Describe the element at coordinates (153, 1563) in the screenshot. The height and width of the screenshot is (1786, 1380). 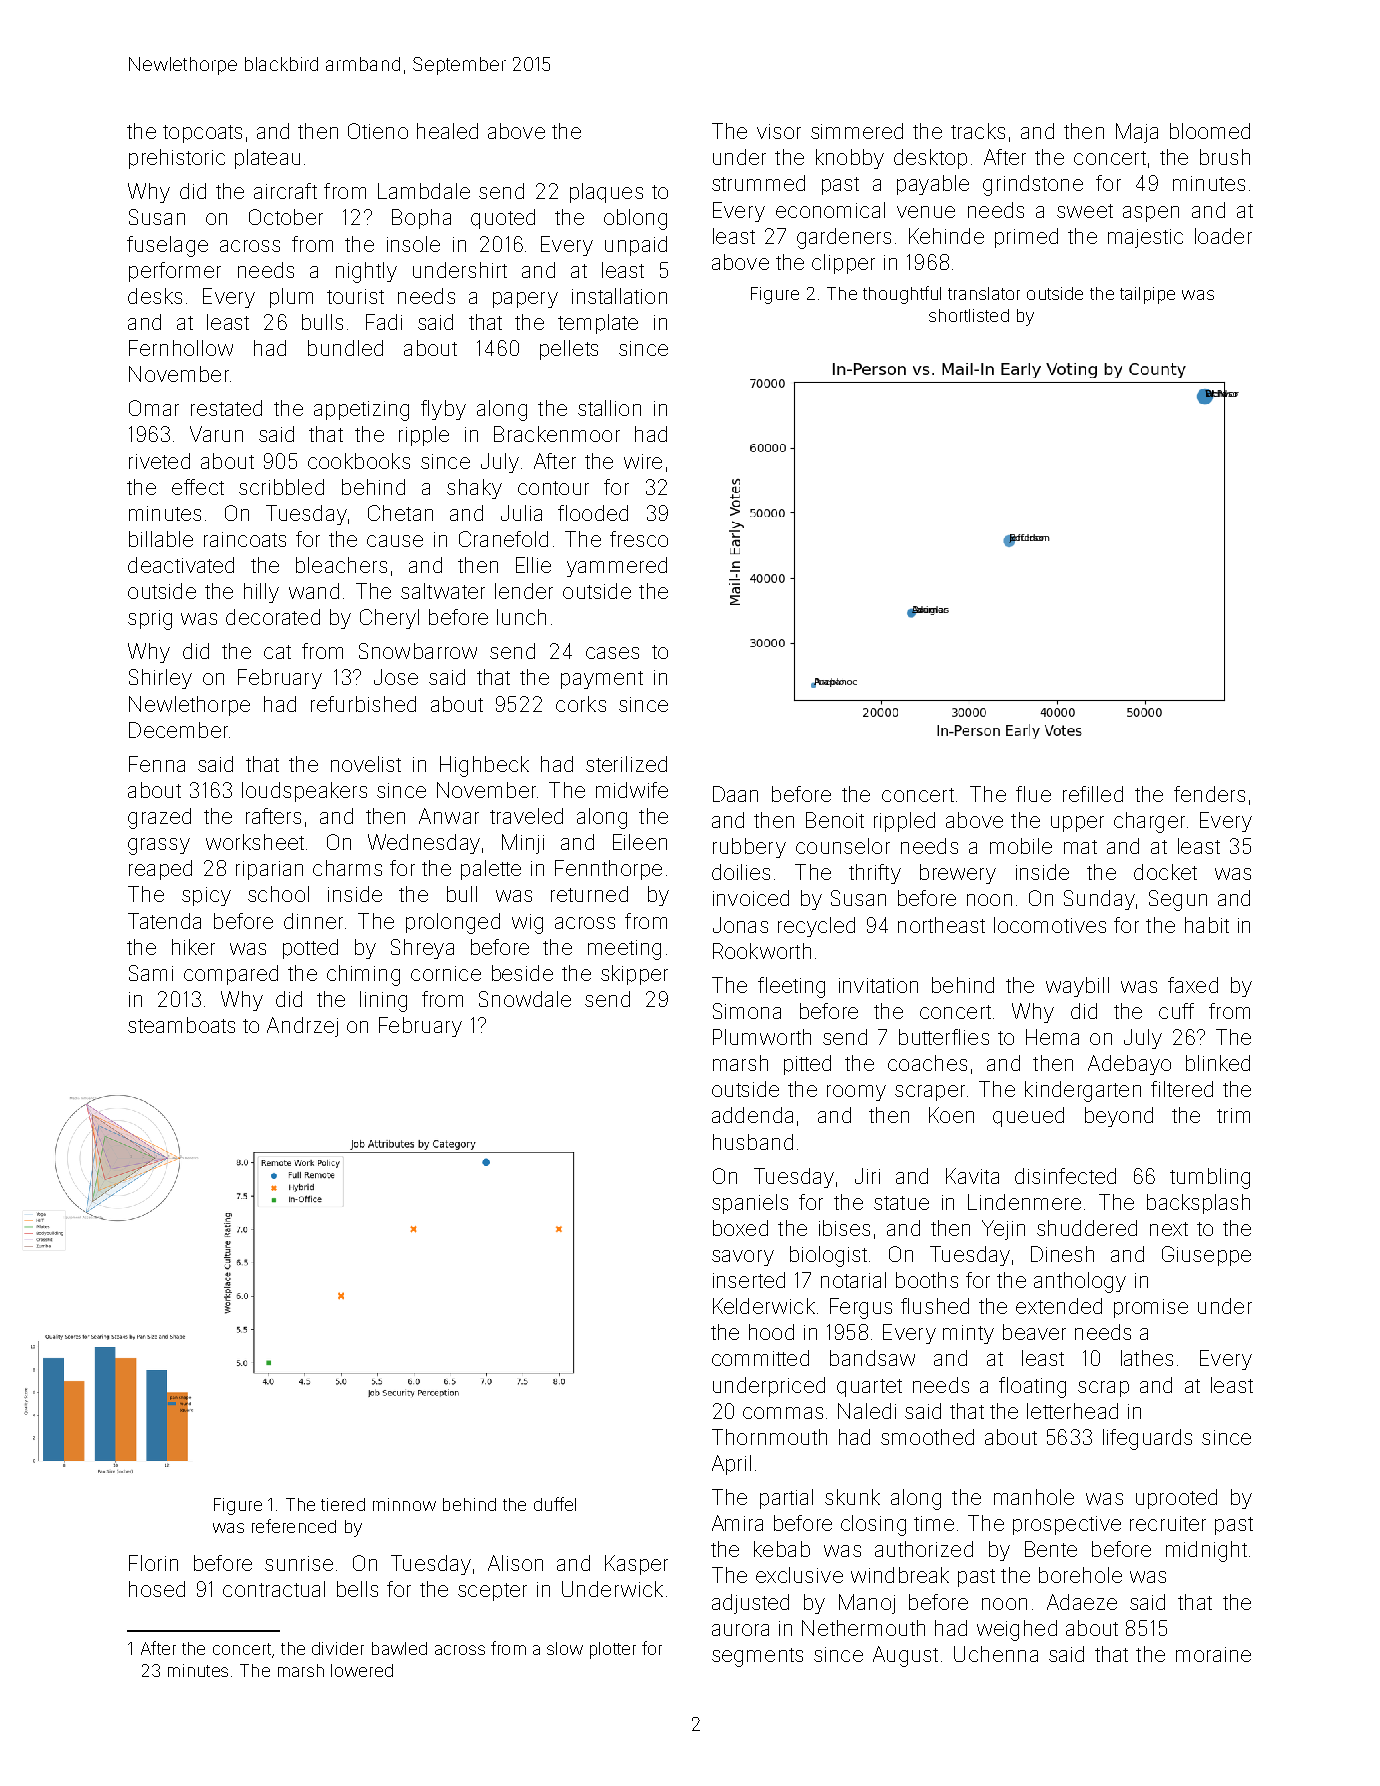
I see `Florin` at that location.
